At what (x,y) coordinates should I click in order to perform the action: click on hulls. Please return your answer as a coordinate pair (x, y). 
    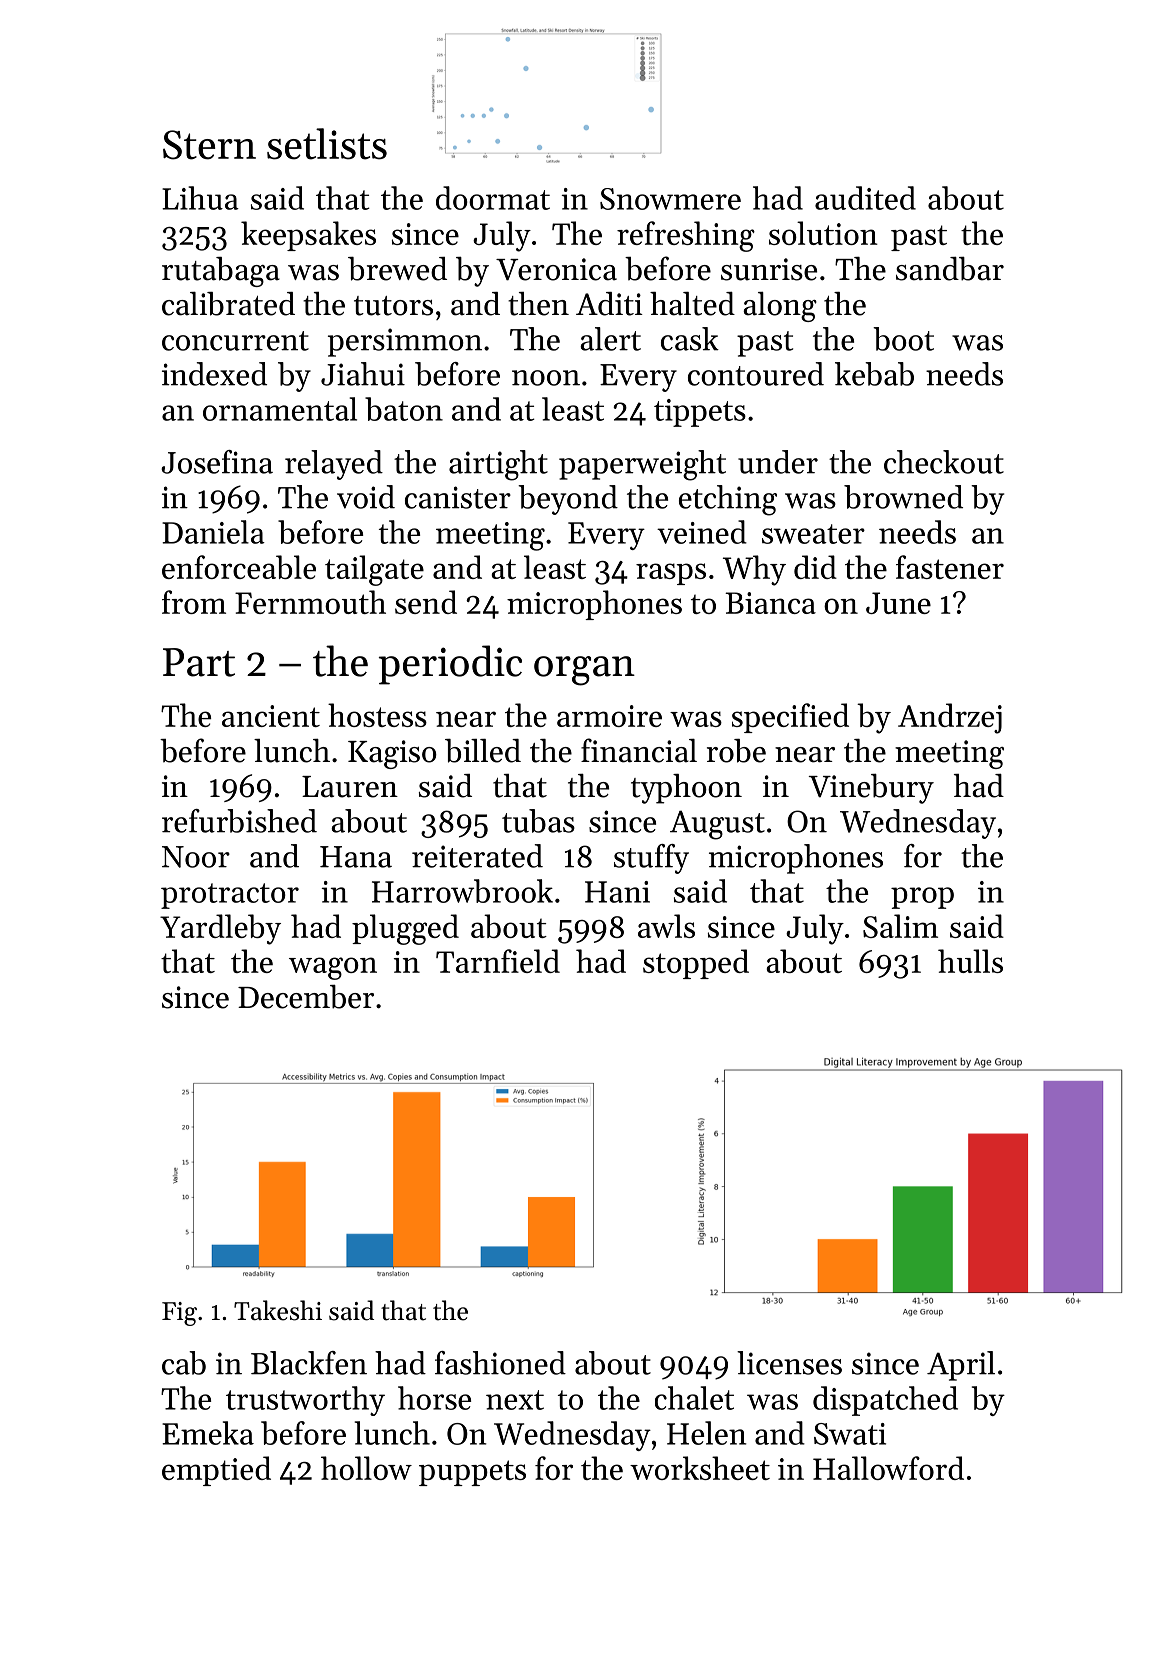
    Looking at the image, I should click on (970, 961).
